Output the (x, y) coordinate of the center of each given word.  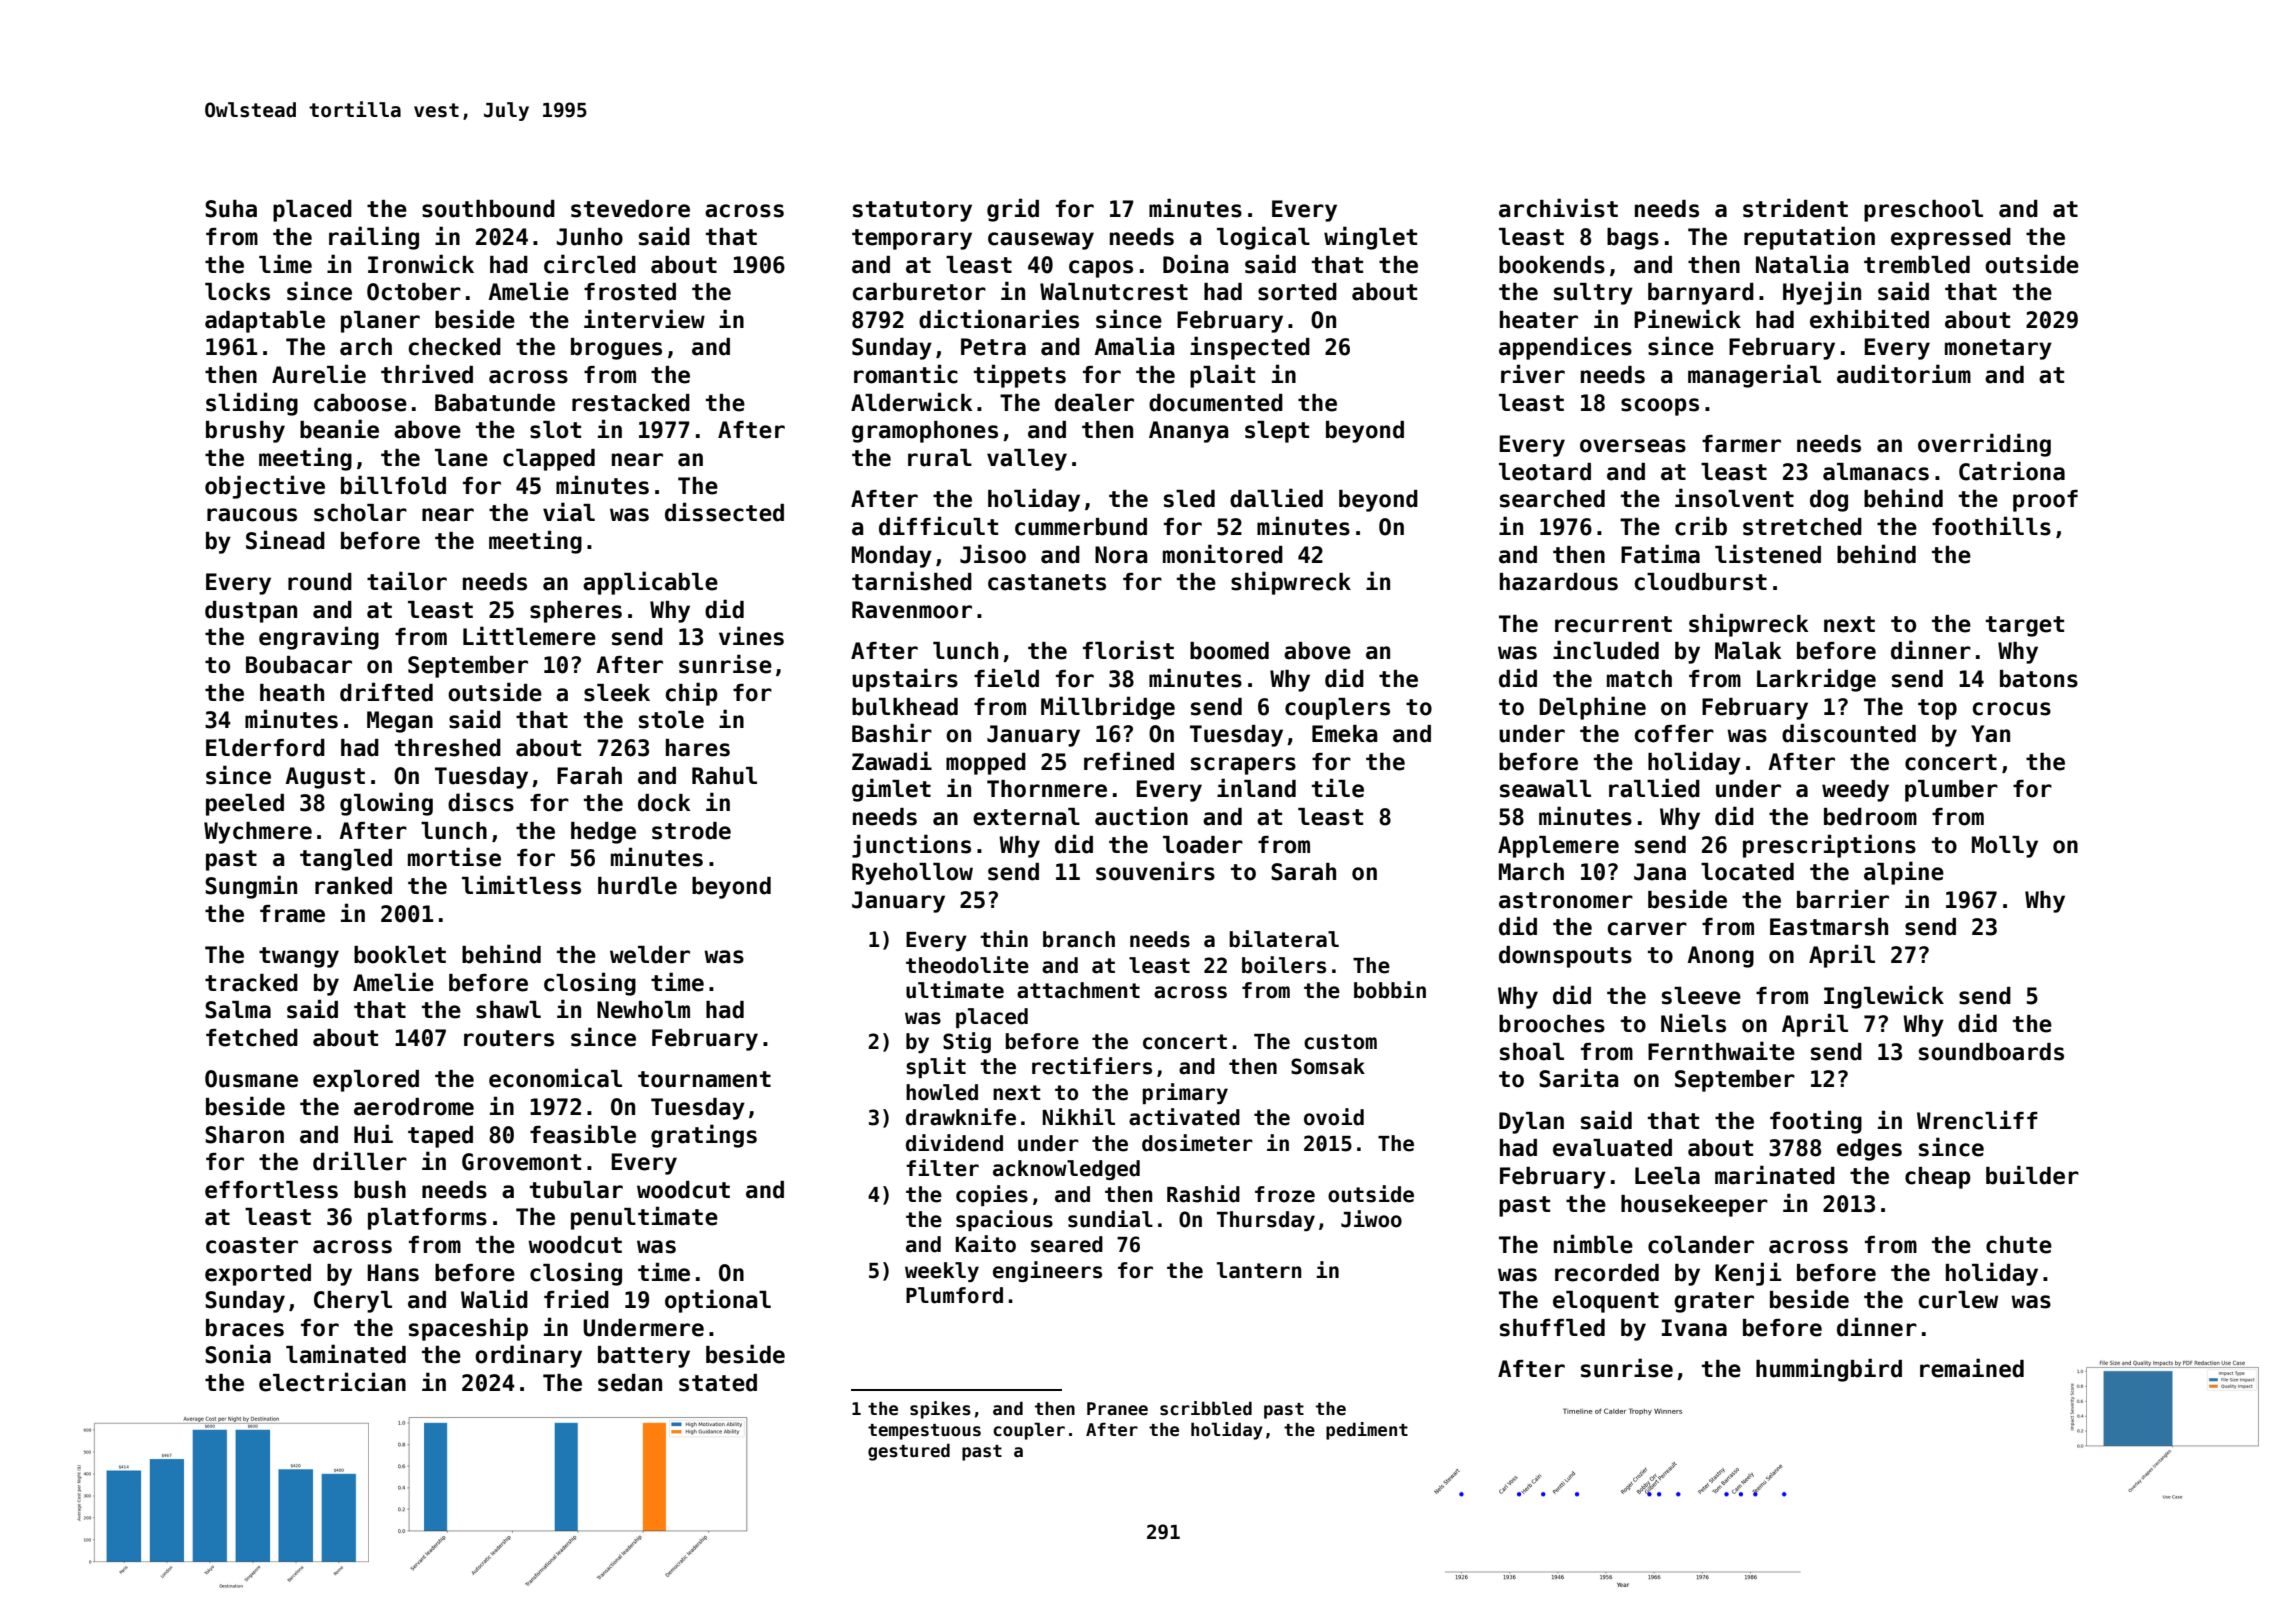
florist (1128, 650)
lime (285, 264)
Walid (494, 1299)
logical (1263, 238)
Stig (967, 1042)
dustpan (251, 612)
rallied (1654, 788)
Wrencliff (1977, 1120)
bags (1633, 239)
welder (650, 955)
